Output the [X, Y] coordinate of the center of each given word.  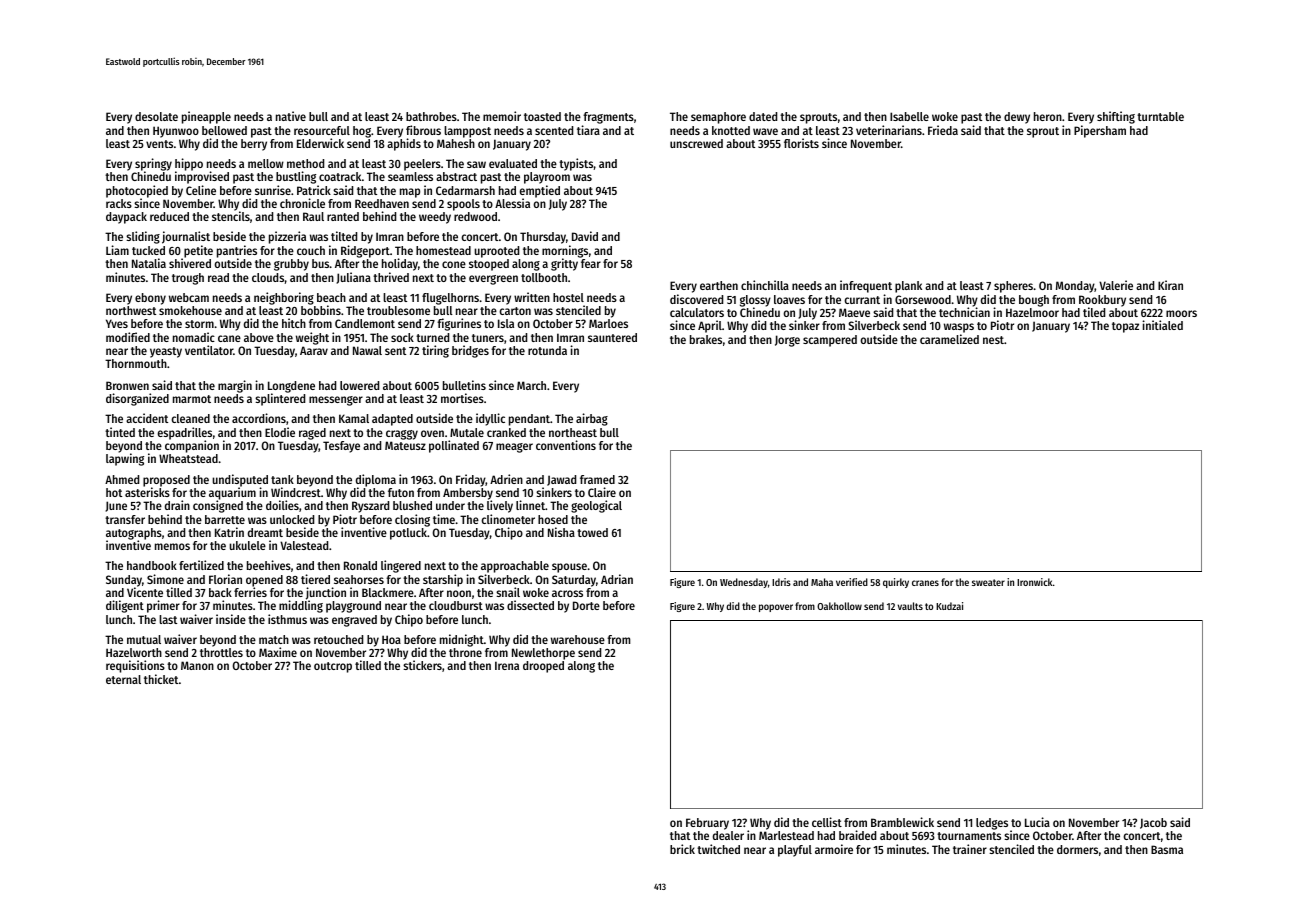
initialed [1162, 325]
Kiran [1170, 285]
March [531, 385]
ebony [150, 299]
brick [682, 849]
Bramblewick [902, 822]
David [585, 236]
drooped [543, 667]
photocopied [137, 191]
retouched [338, 639]
